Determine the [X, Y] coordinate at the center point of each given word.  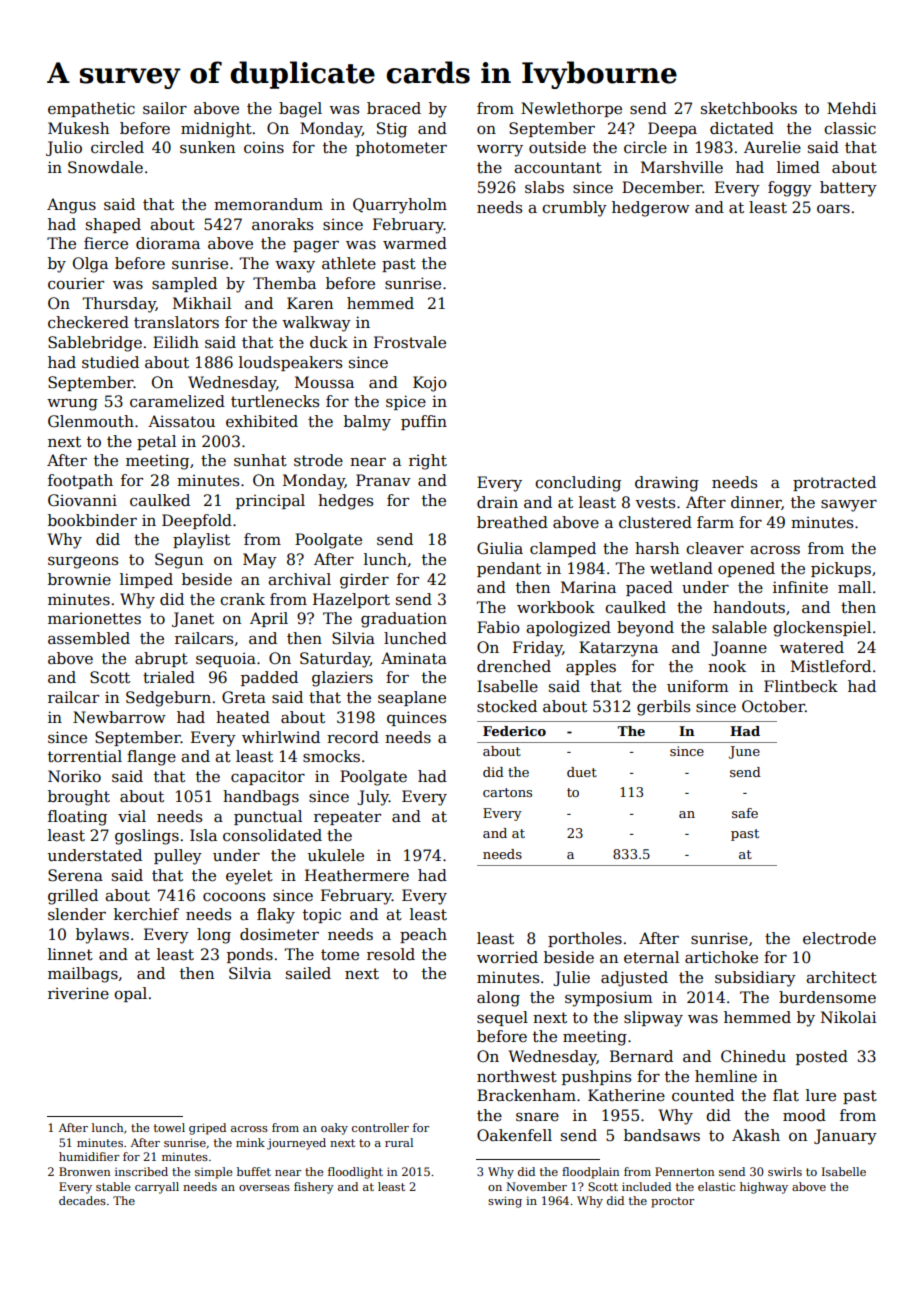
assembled [89, 638]
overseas [264, 1188]
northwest [517, 1076]
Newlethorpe [571, 109]
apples [591, 667]
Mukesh [78, 128]
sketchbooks [749, 108]
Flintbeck [801, 686]
